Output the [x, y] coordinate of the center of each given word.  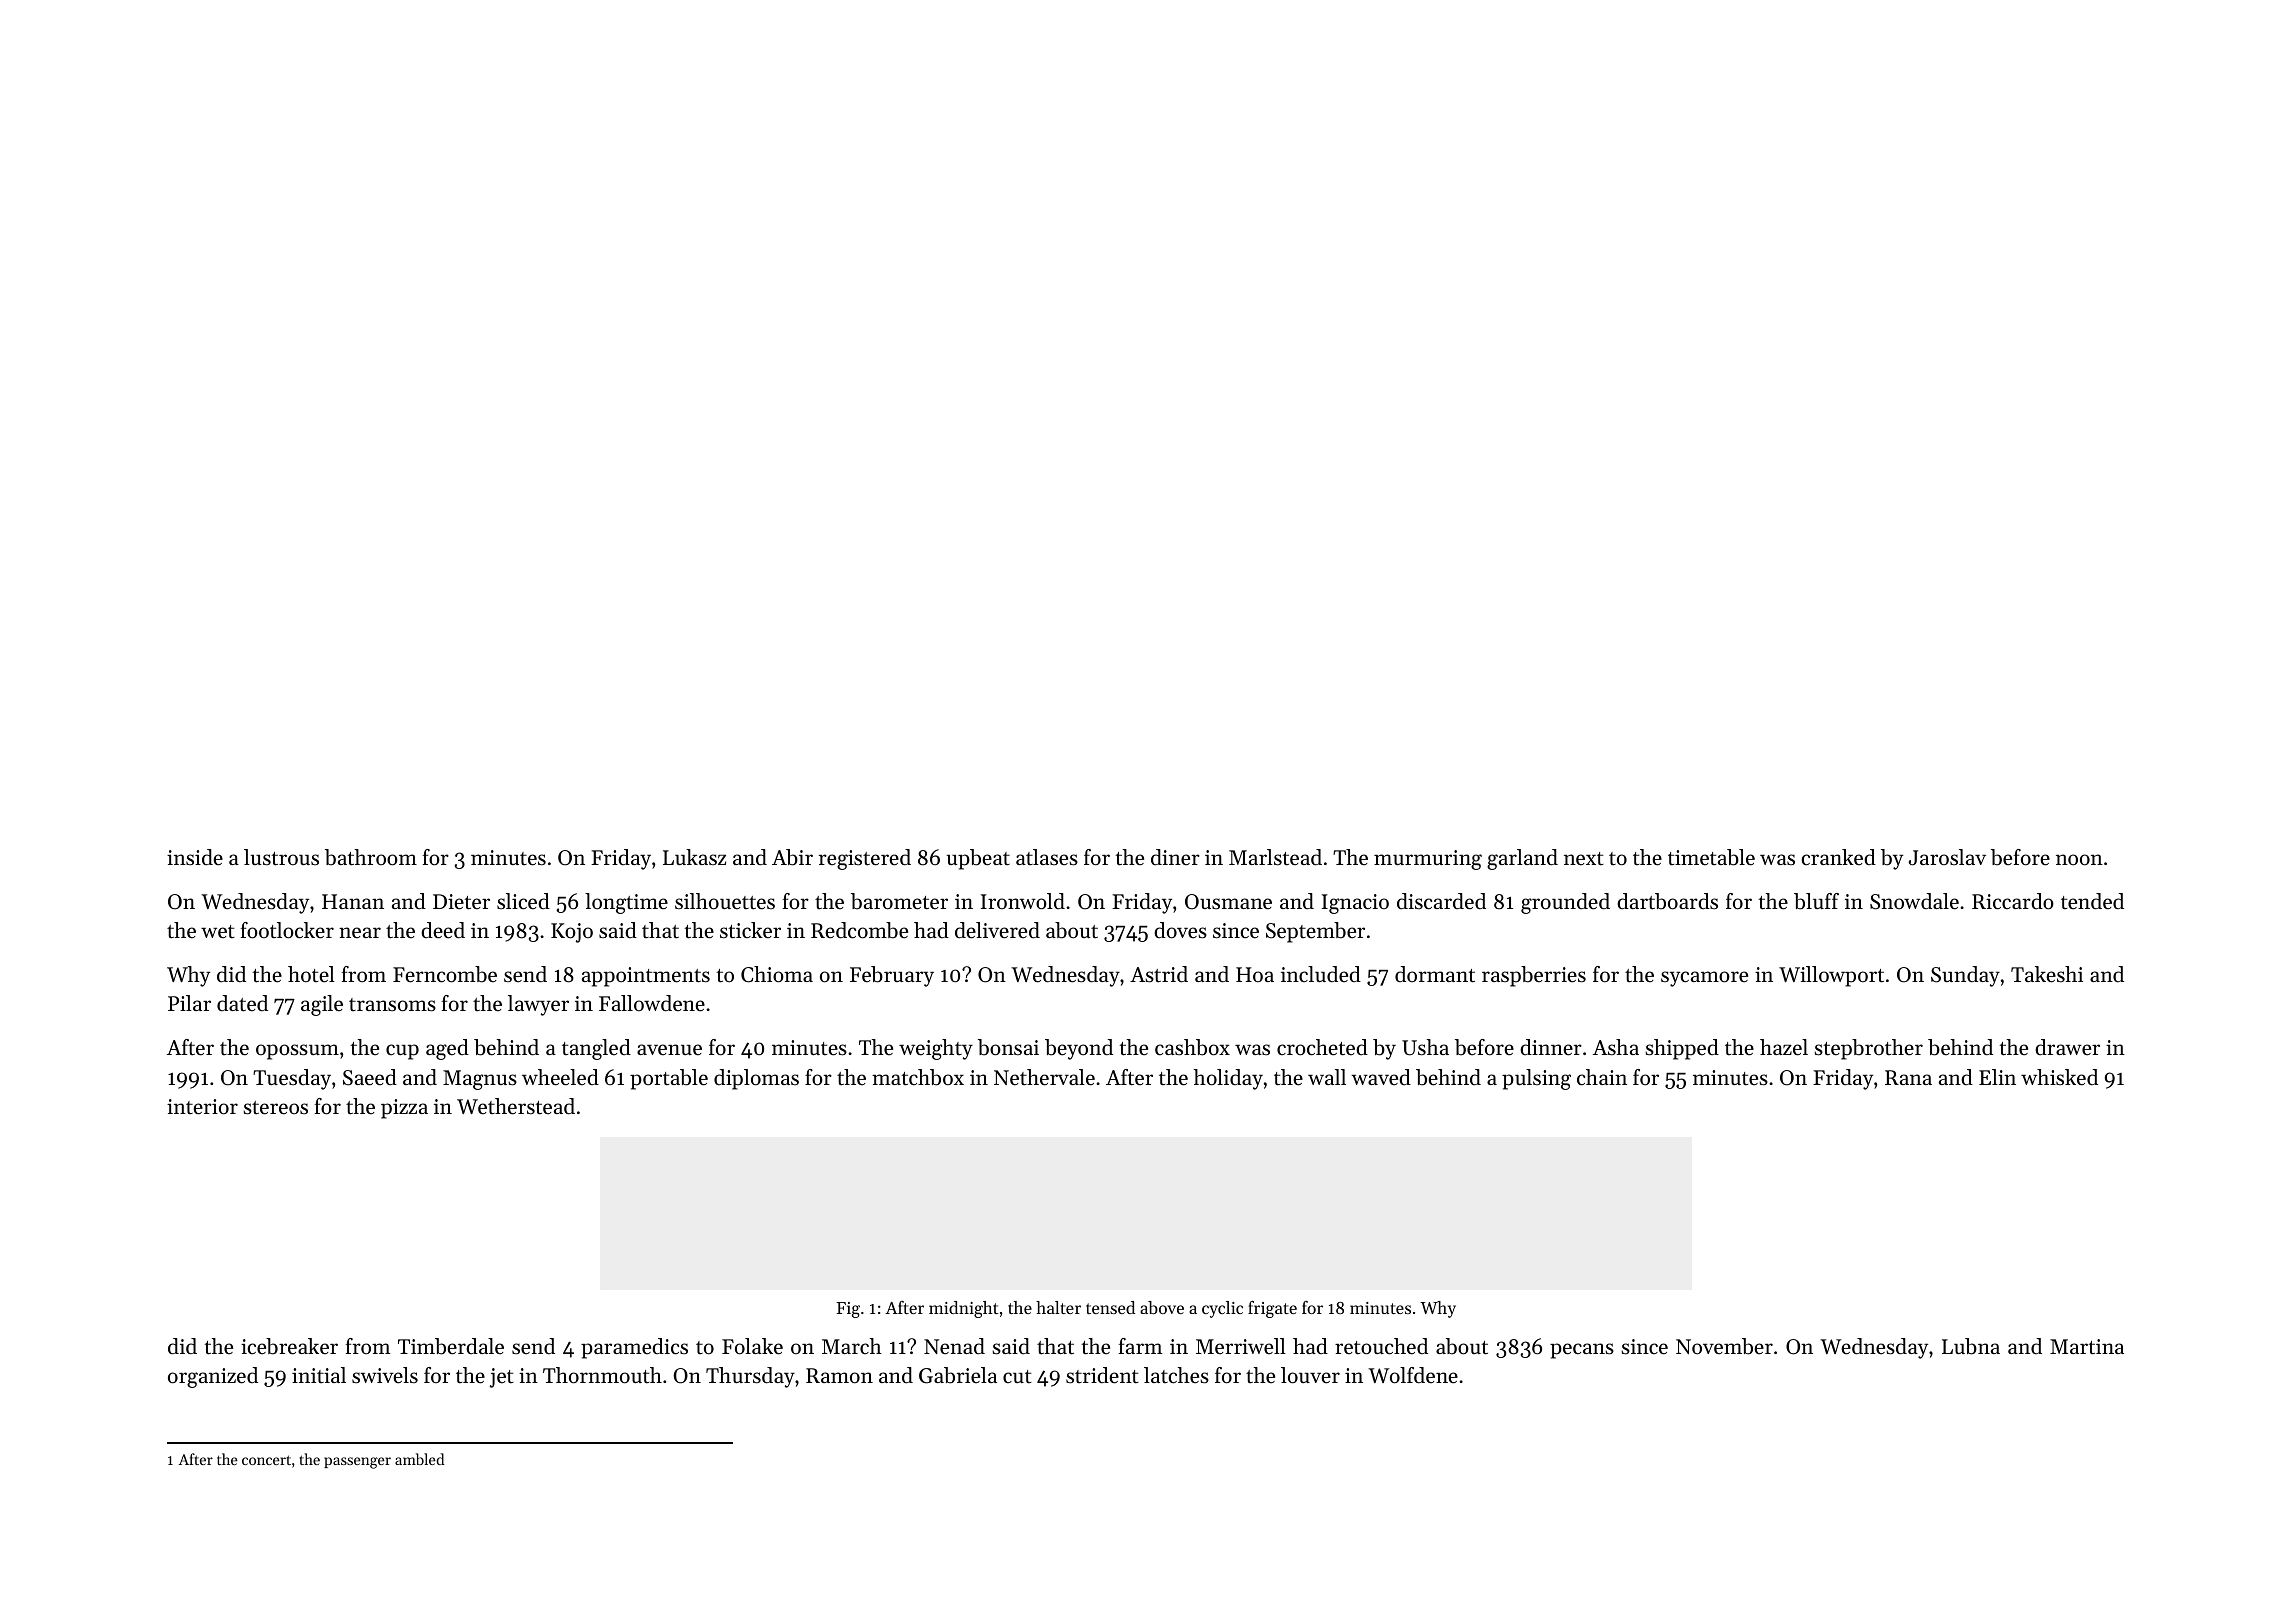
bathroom [371, 857]
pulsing [1536, 1079]
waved [1381, 1077]
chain [1602, 1077]
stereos [275, 1108]
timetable [1711, 857]
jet [501, 1378]
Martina [2087, 1347]
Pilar [189, 1003]
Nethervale [1044, 1077]
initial [319, 1375]
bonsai [1008, 1047]
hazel [1784, 1047]
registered [865, 859]
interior [202, 1107]
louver [1310, 1375]
